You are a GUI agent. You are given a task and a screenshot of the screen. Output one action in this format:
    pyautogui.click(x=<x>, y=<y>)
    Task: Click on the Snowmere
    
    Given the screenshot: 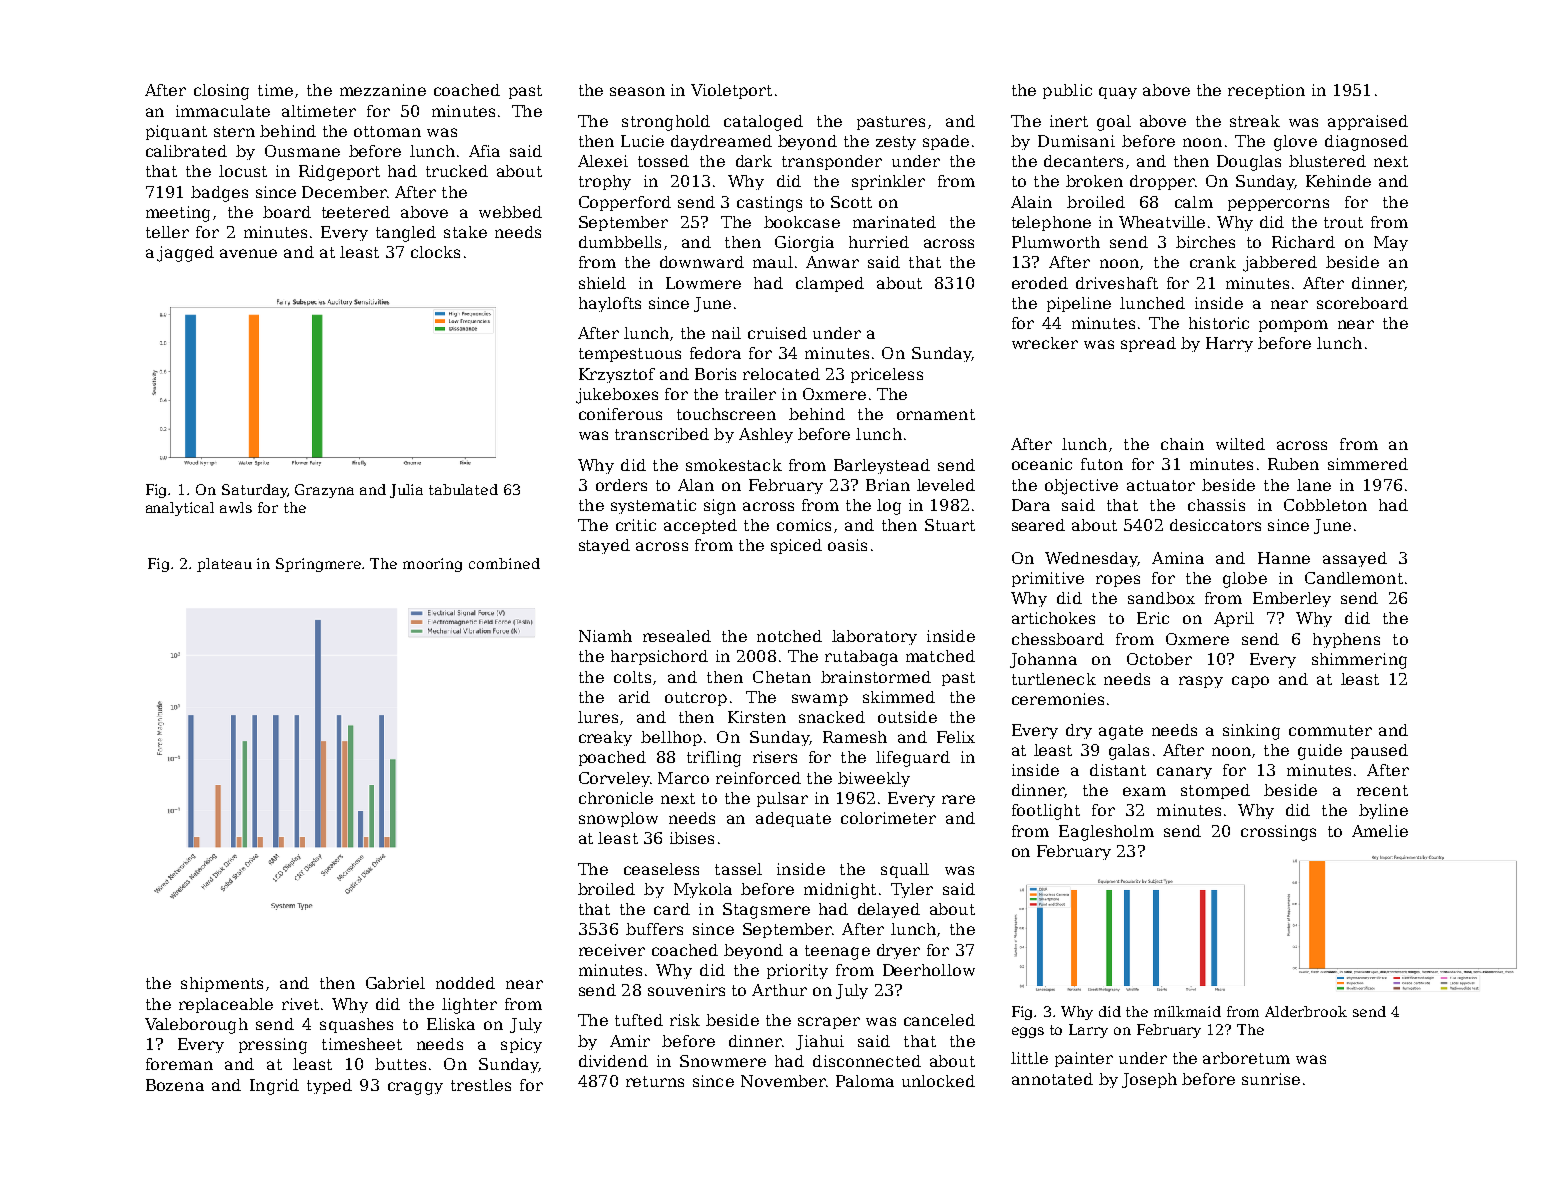 What is the action you would take?
    pyautogui.click(x=723, y=1061)
